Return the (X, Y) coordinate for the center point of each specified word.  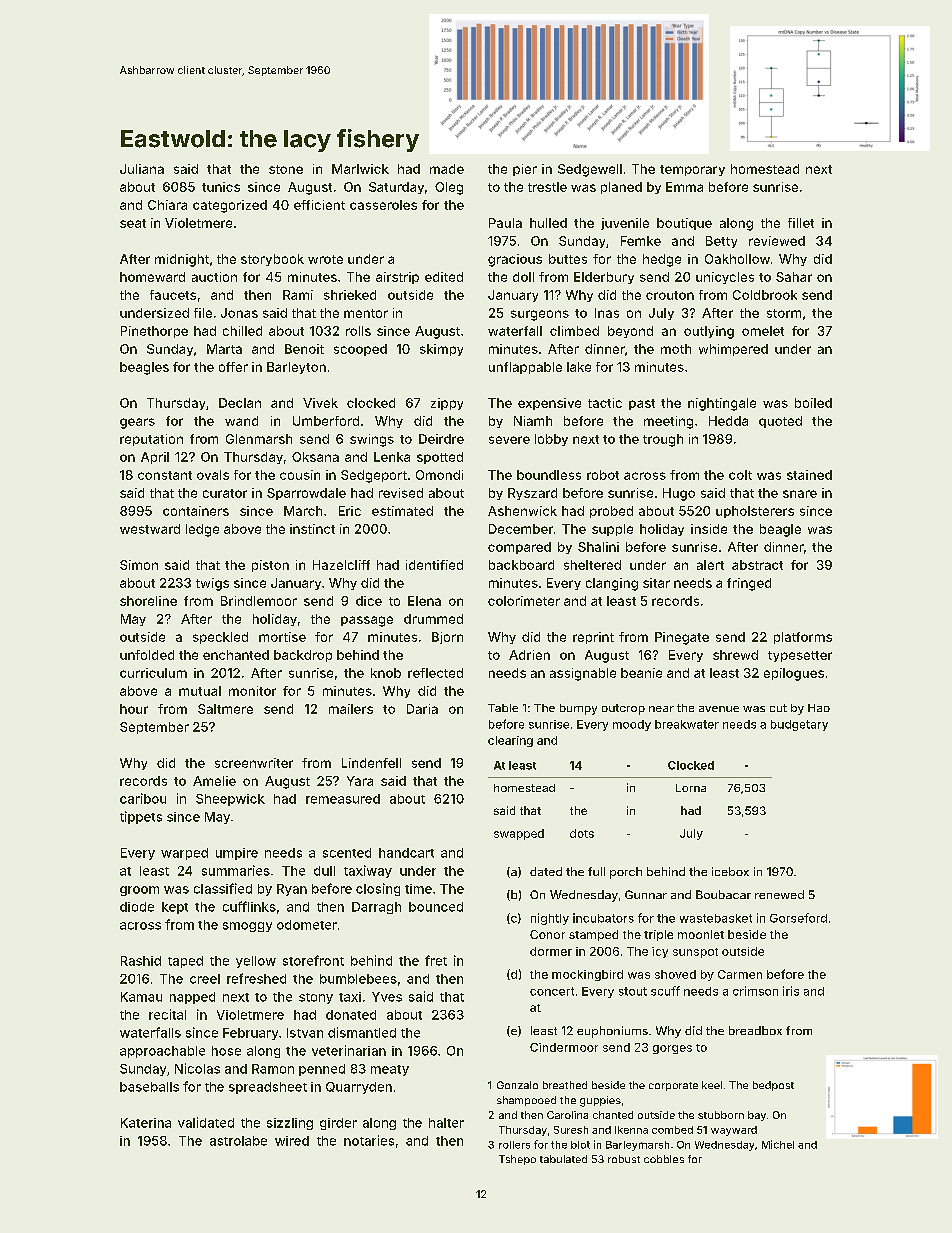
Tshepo (517, 1160)
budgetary (799, 725)
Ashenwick (522, 511)
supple (612, 530)
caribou (143, 798)
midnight (182, 260)
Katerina (146, 1123)
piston (270, 566)
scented (347, 853)
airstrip (397, 278)
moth (676, 349)
